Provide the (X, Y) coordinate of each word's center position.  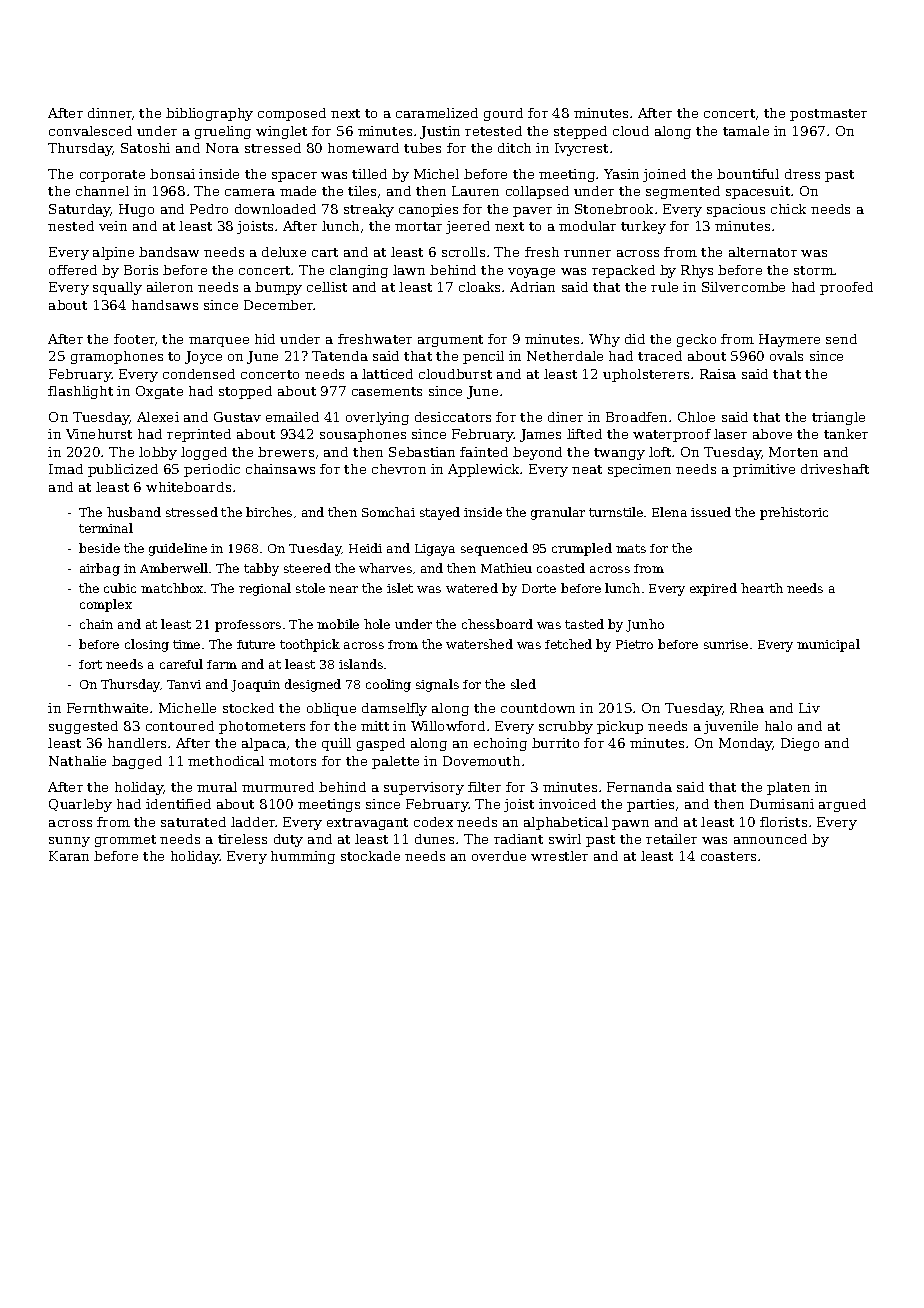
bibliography (209, 114)
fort (90, 664)
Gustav (237, 417)
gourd (503, 114)
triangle (838, 418)
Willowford (448, 726)
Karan (69, 856)
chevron (399, 469)
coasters (728, 856)
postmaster (828, 115)
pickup (620, 727)
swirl (565, 839)
